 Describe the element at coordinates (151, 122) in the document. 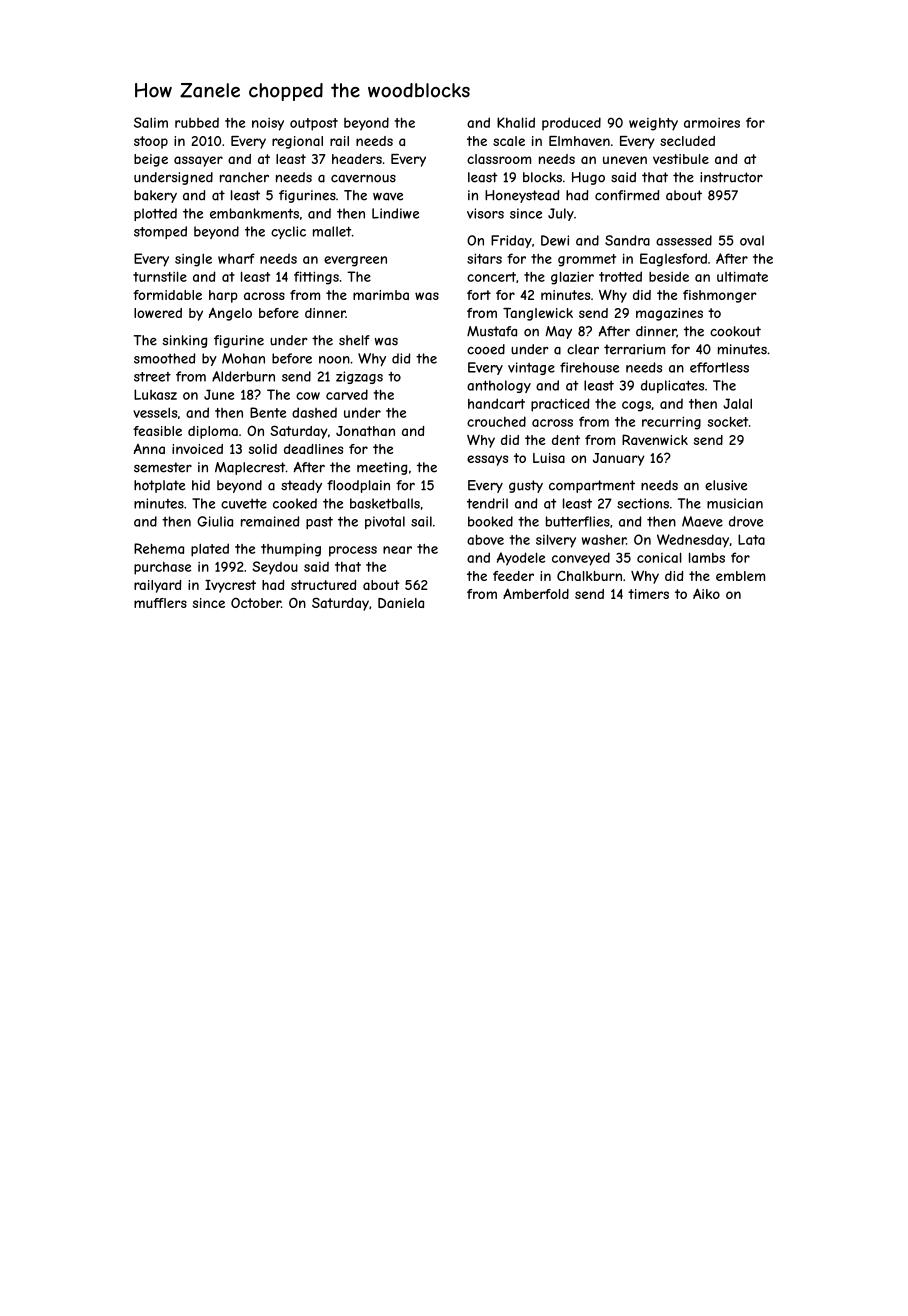

I see `Salim` at that location.
